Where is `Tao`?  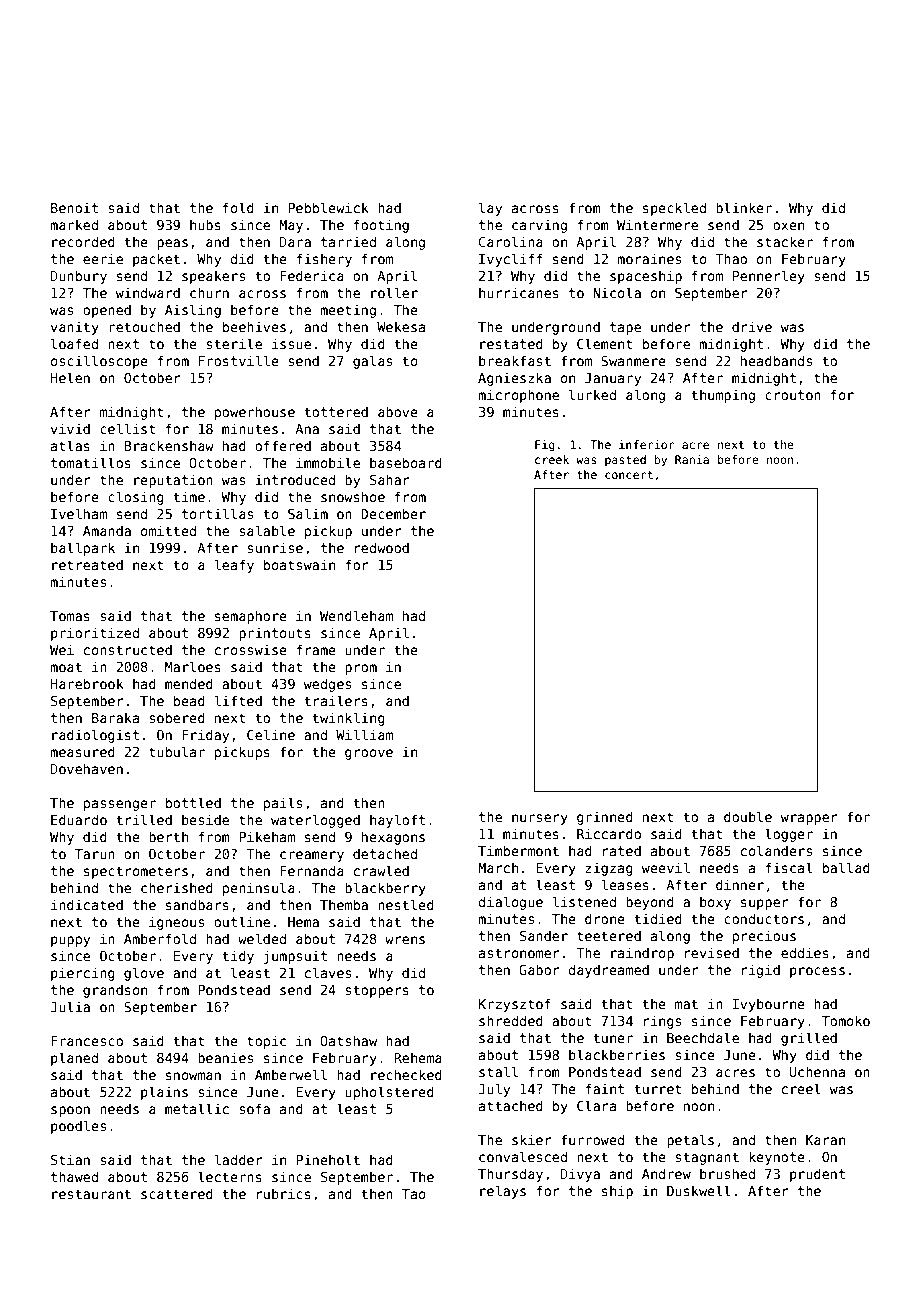
Tao is located at coordinates (414, 1194).
